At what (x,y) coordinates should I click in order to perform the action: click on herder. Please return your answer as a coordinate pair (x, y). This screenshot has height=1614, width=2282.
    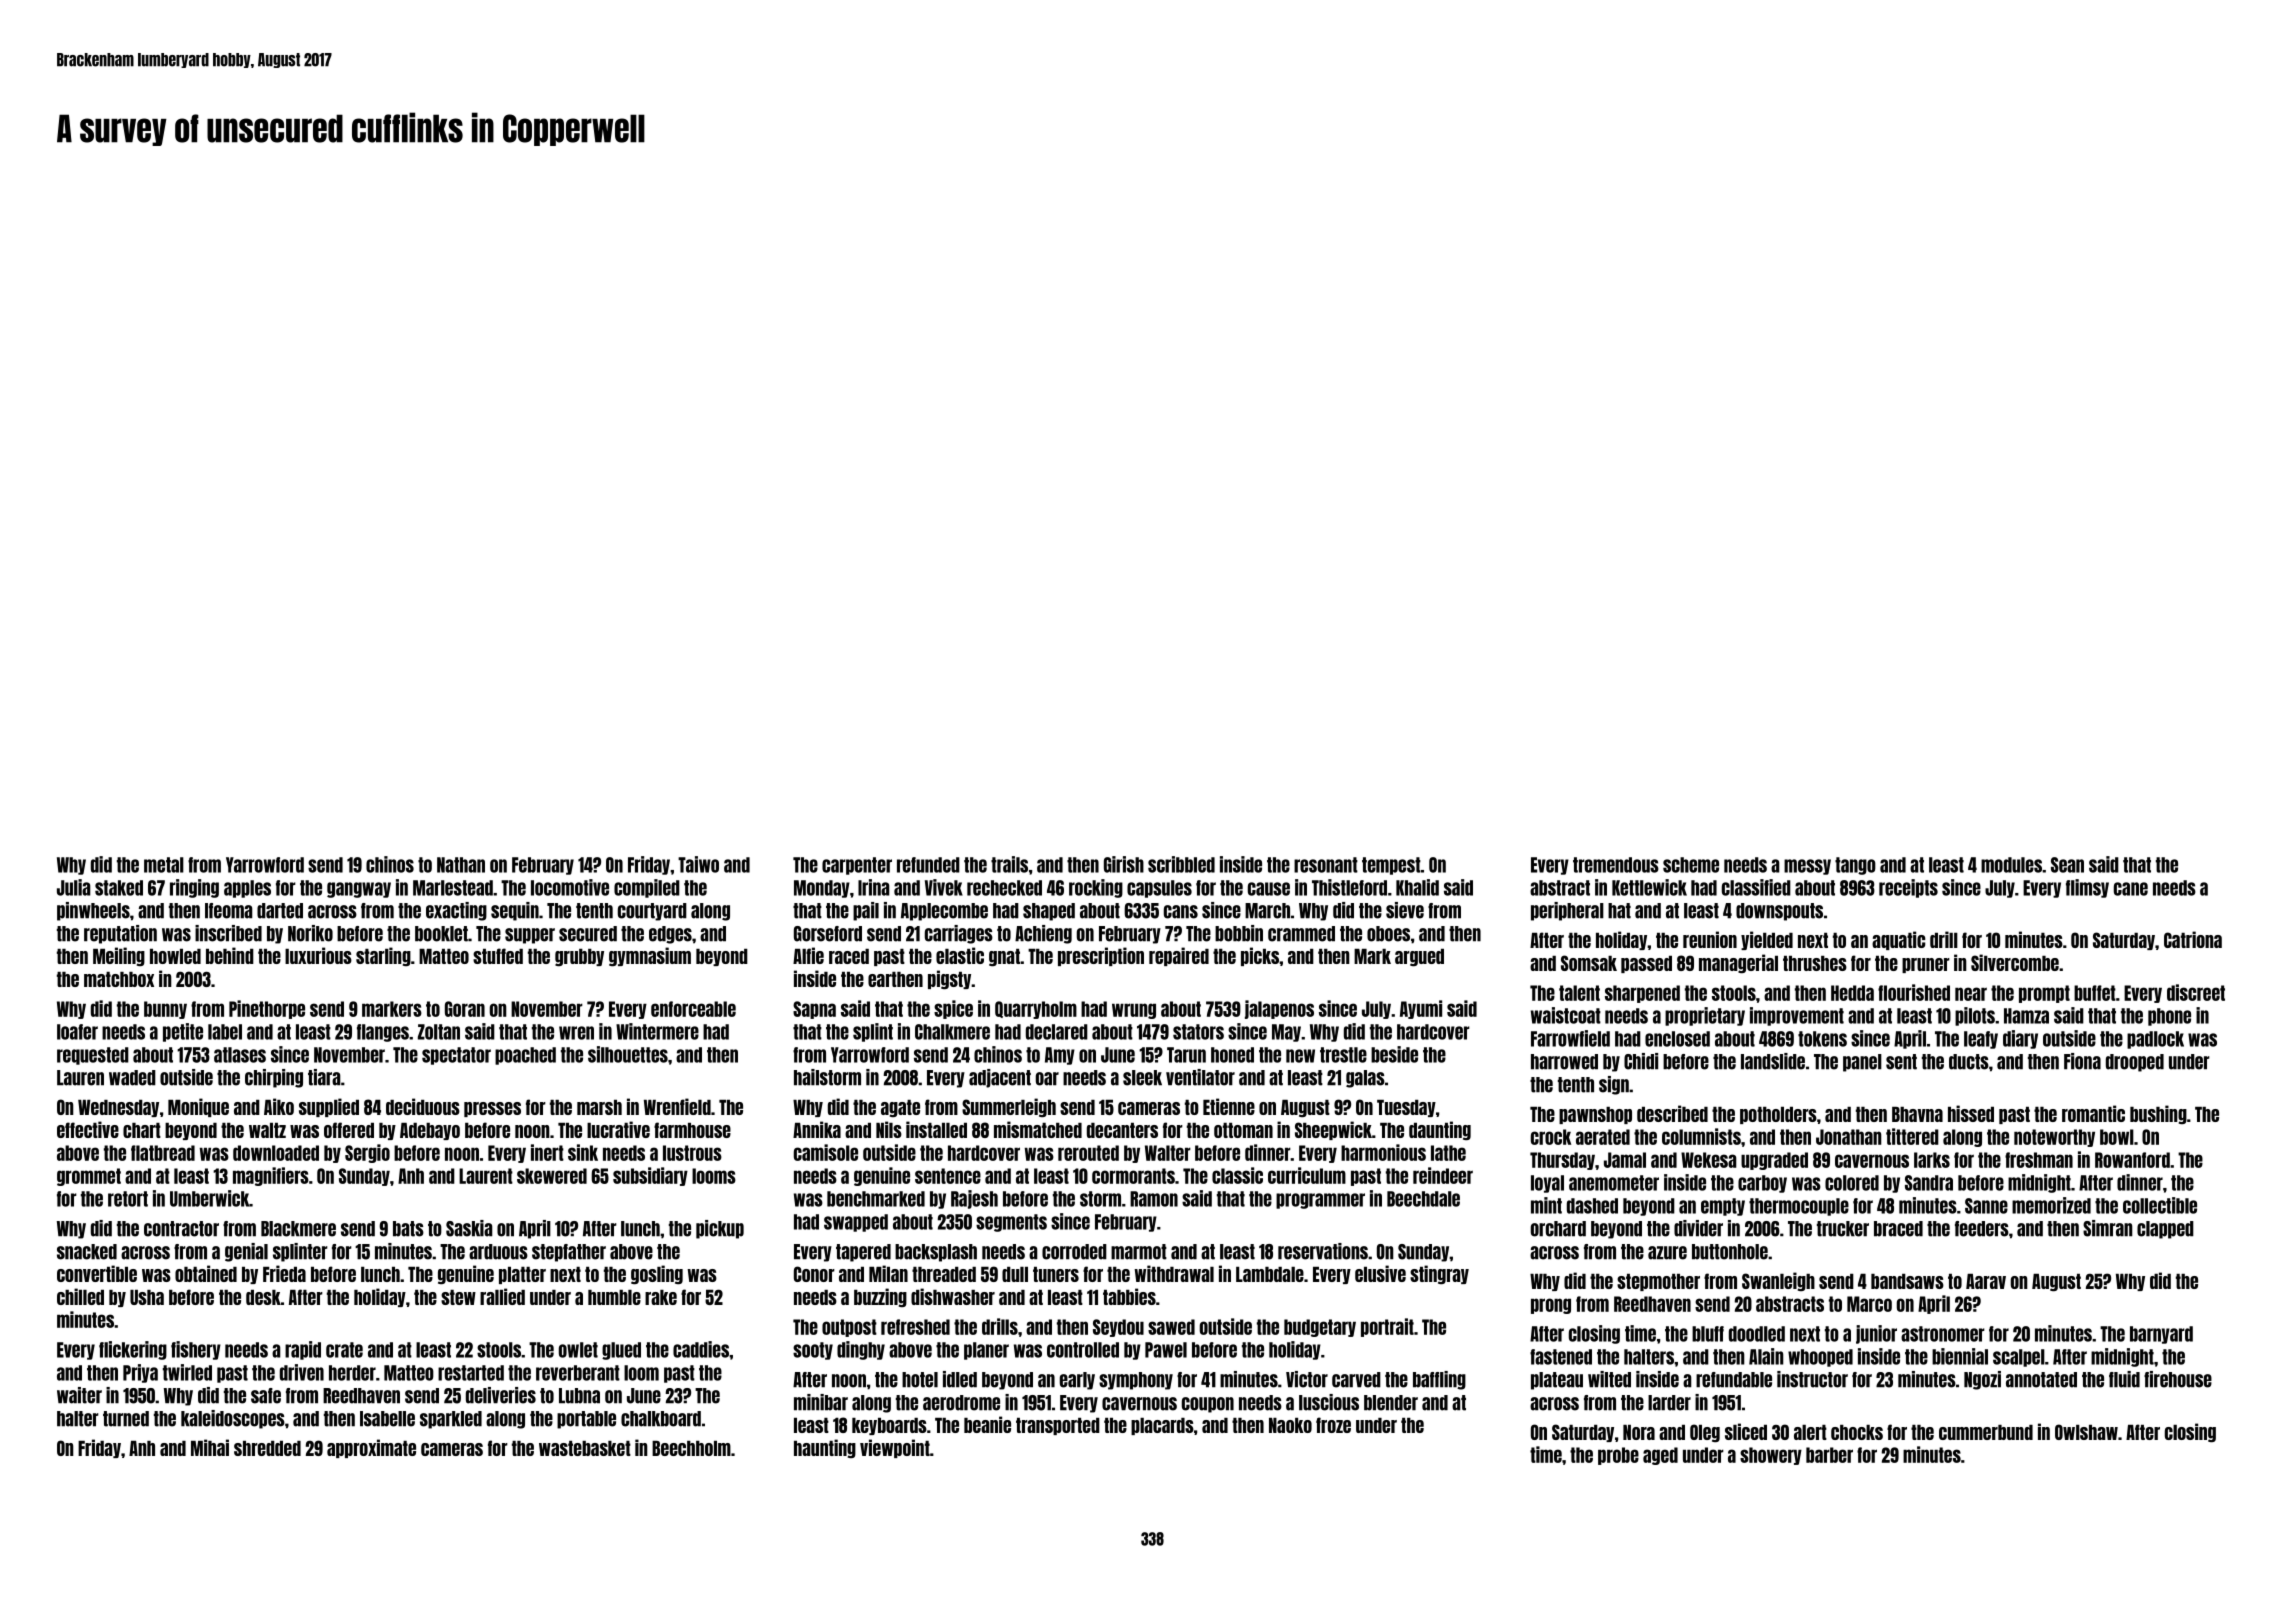
    Looking at the image, I should click on (352, 1373).
